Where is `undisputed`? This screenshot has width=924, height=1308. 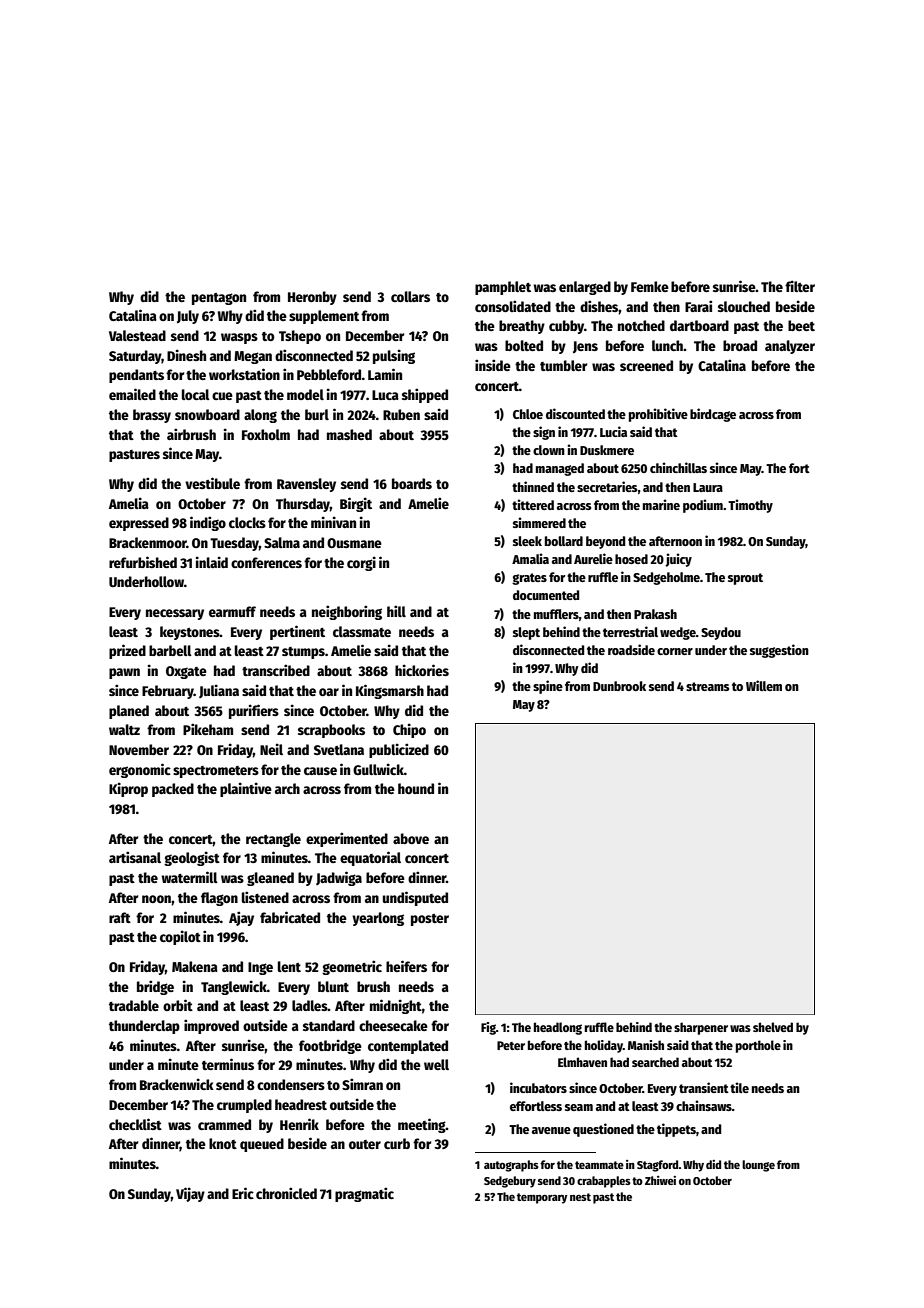 undisputed is located at coordinates (415, 898).
